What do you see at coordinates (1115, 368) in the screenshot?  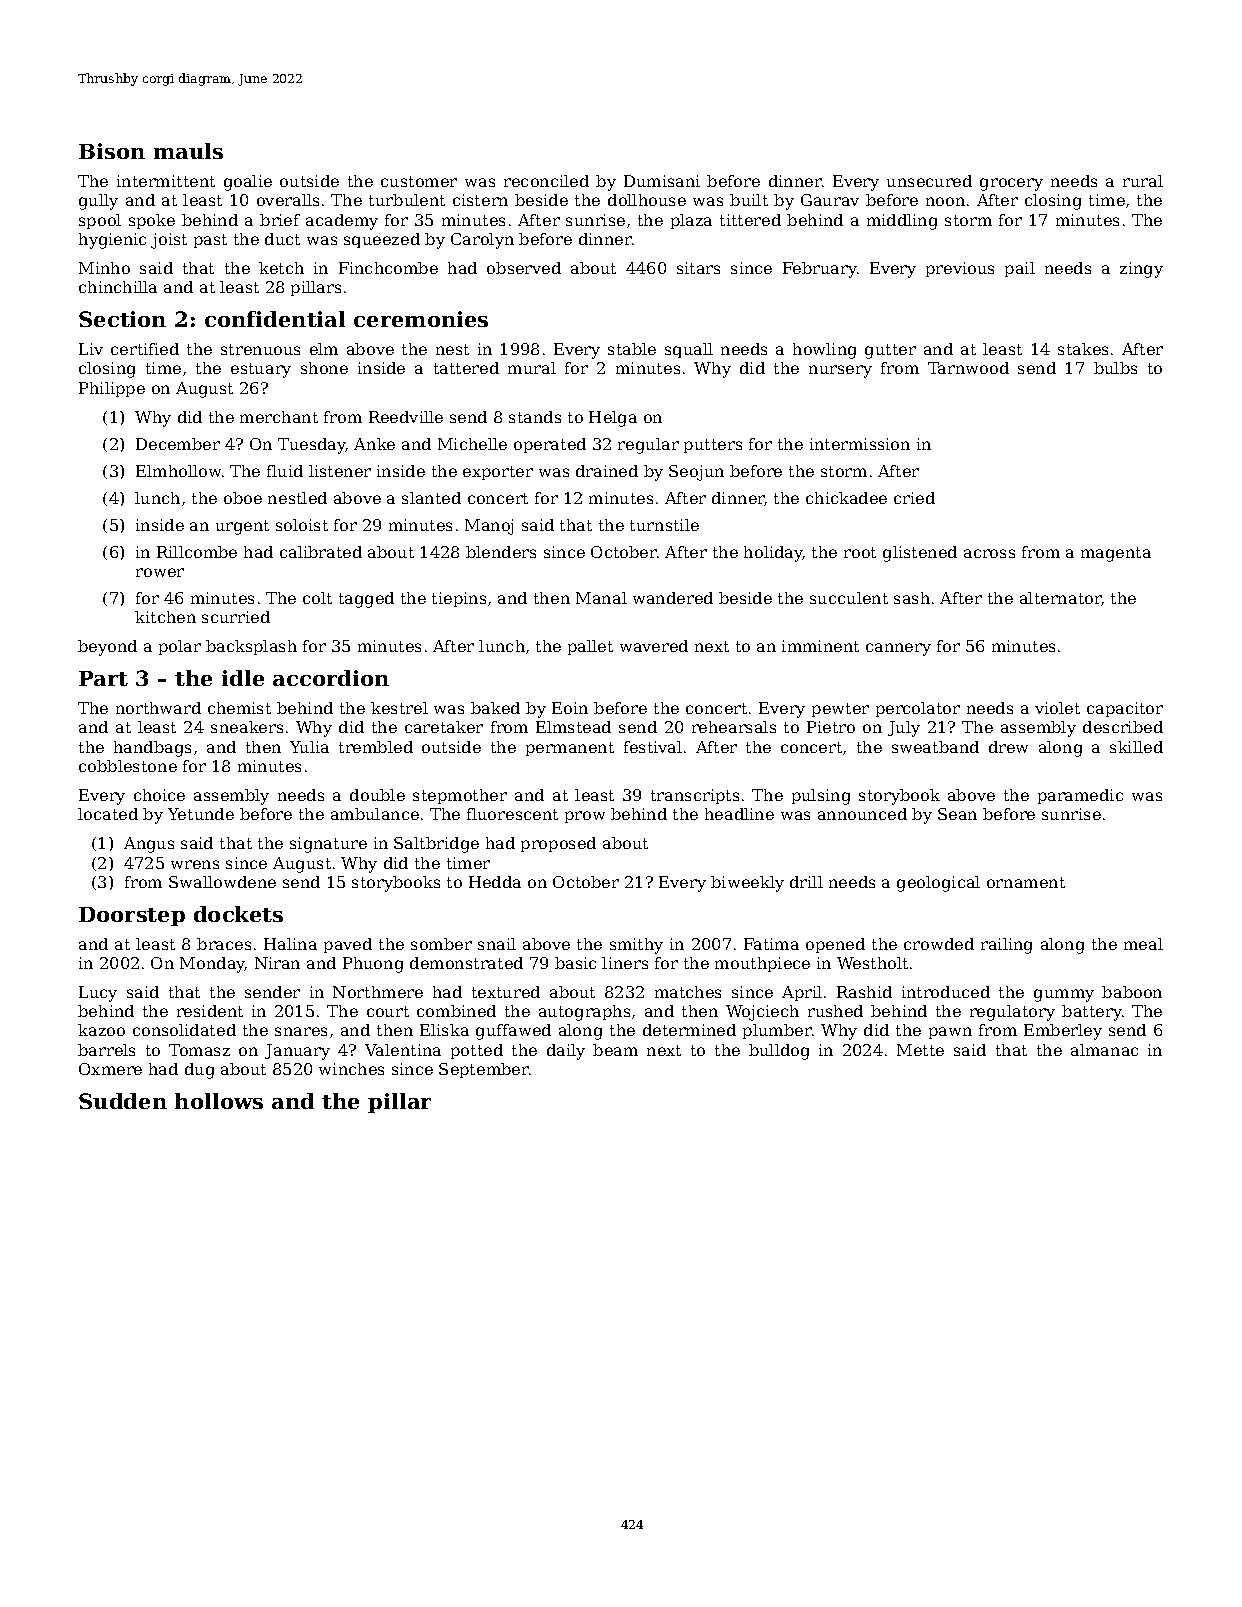 I see `bulbs` at bounding box center [1115, 368].
